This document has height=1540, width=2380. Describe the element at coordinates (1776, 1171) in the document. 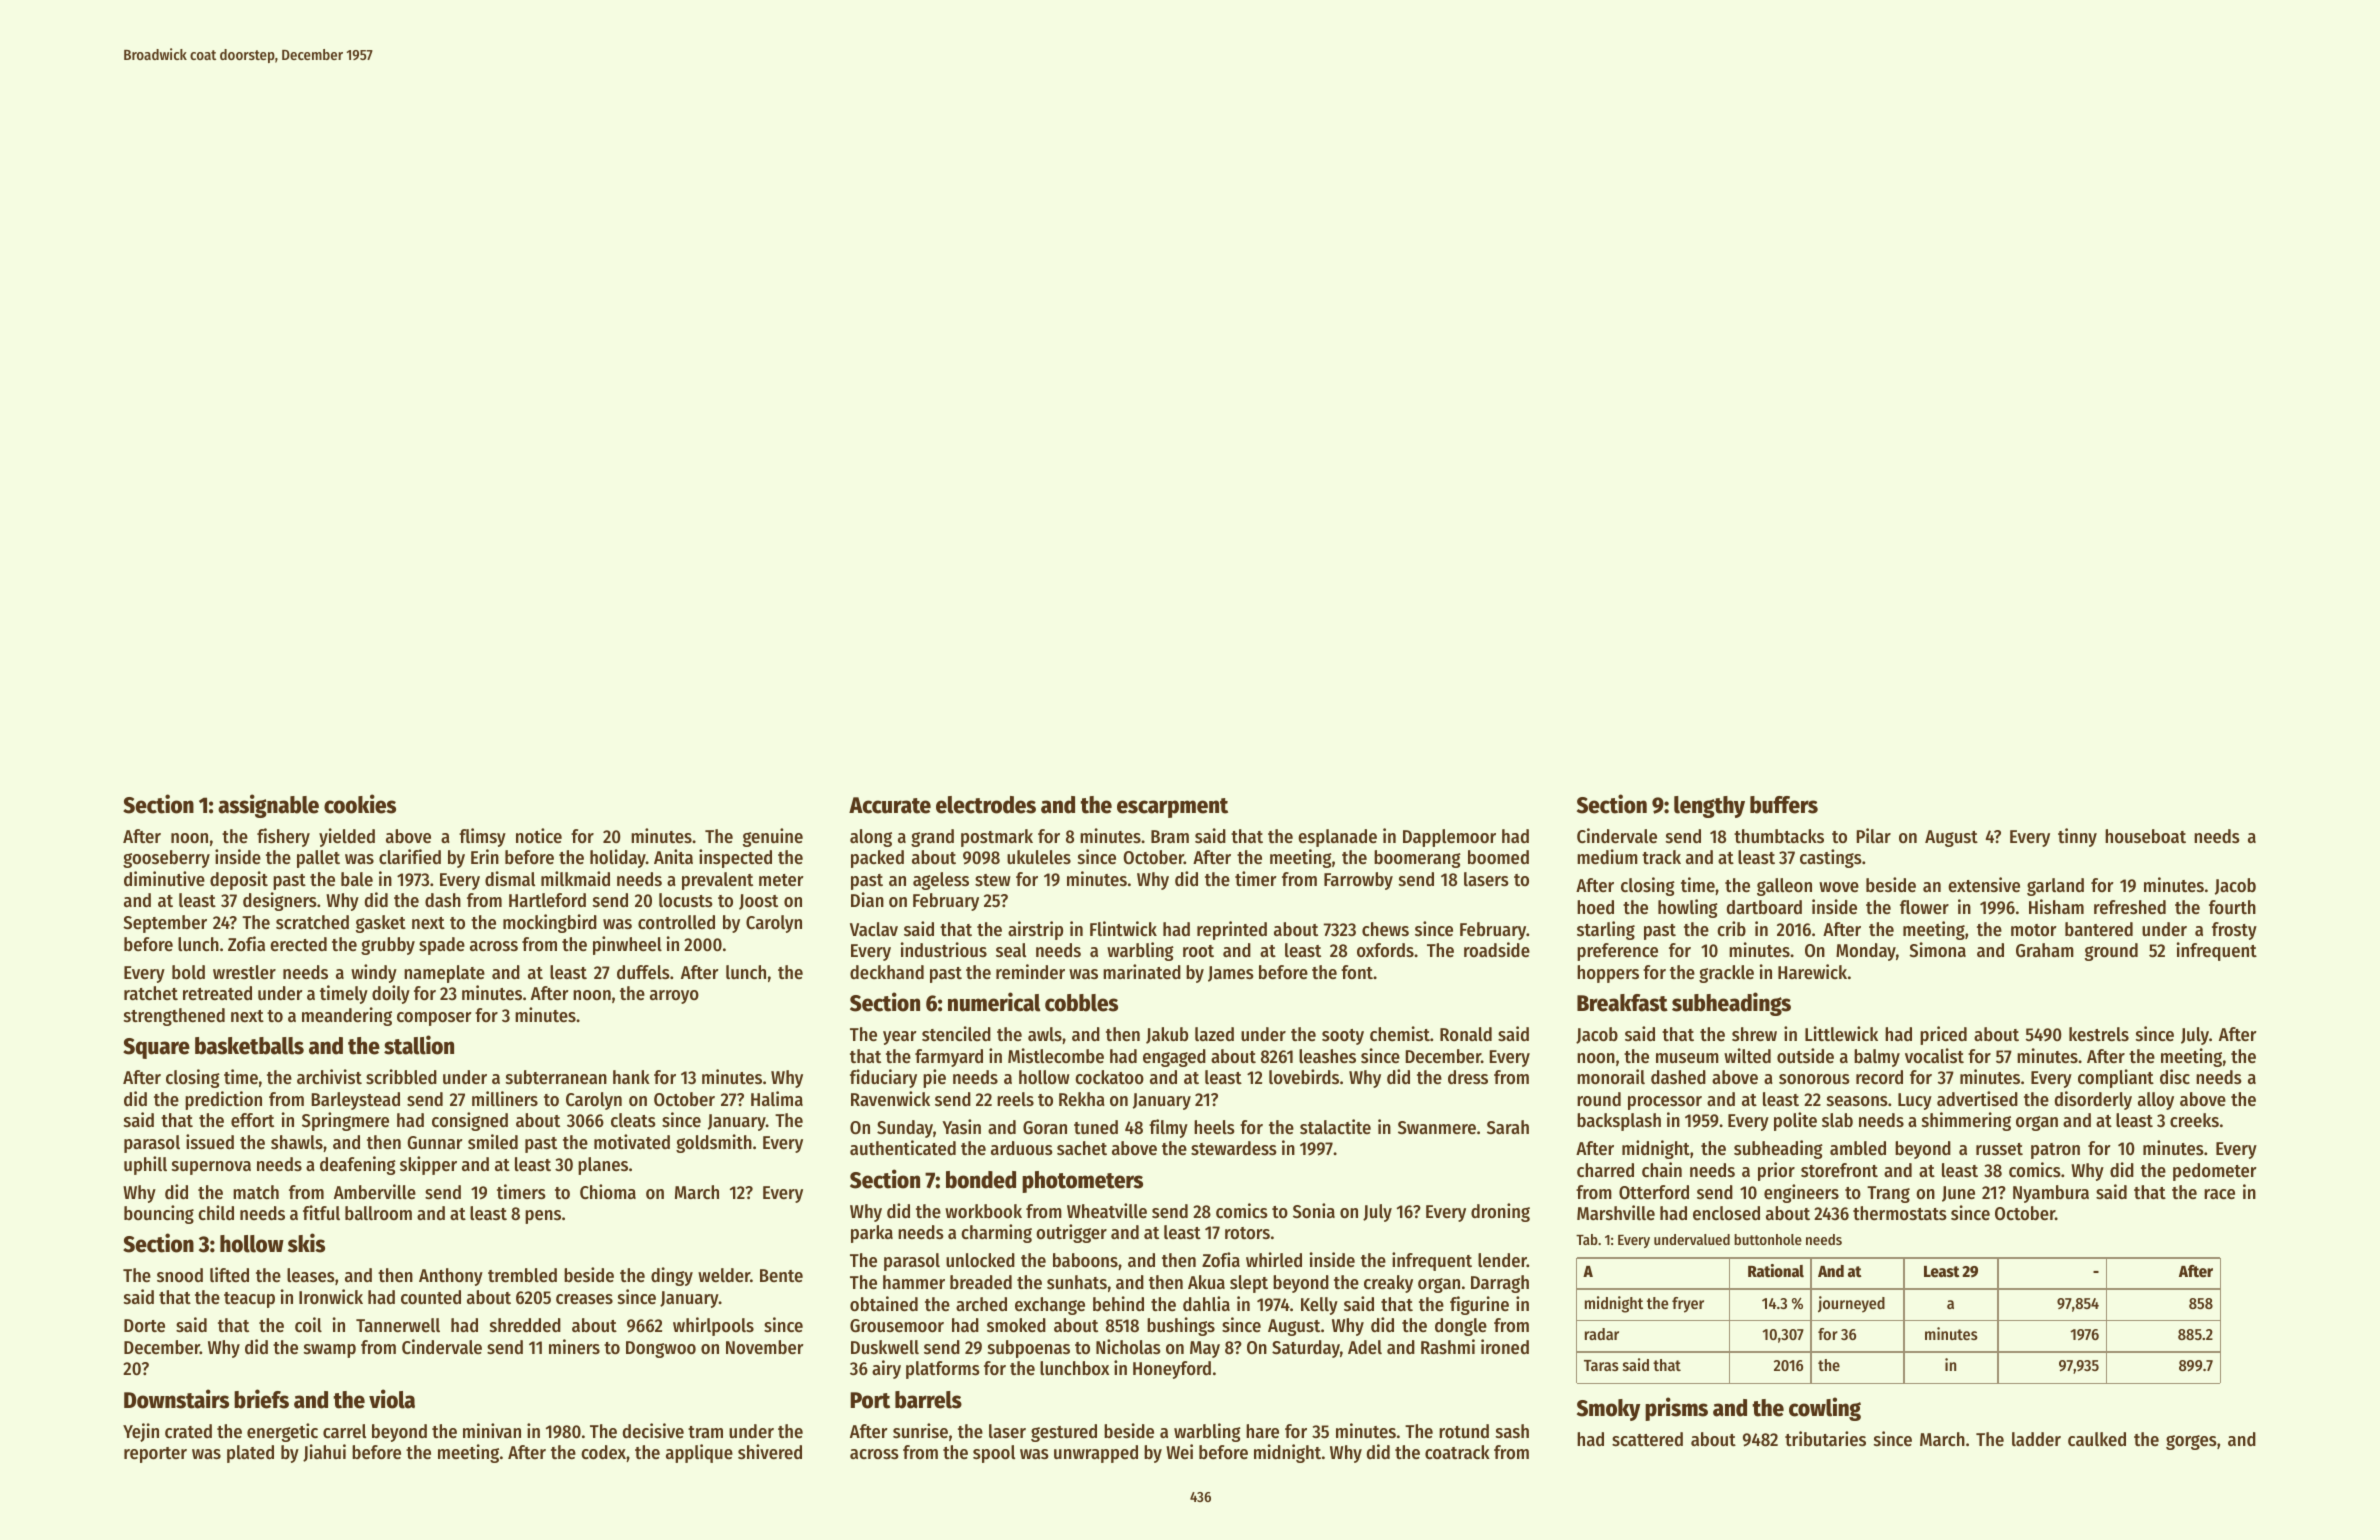

I see `prior` at that location.
